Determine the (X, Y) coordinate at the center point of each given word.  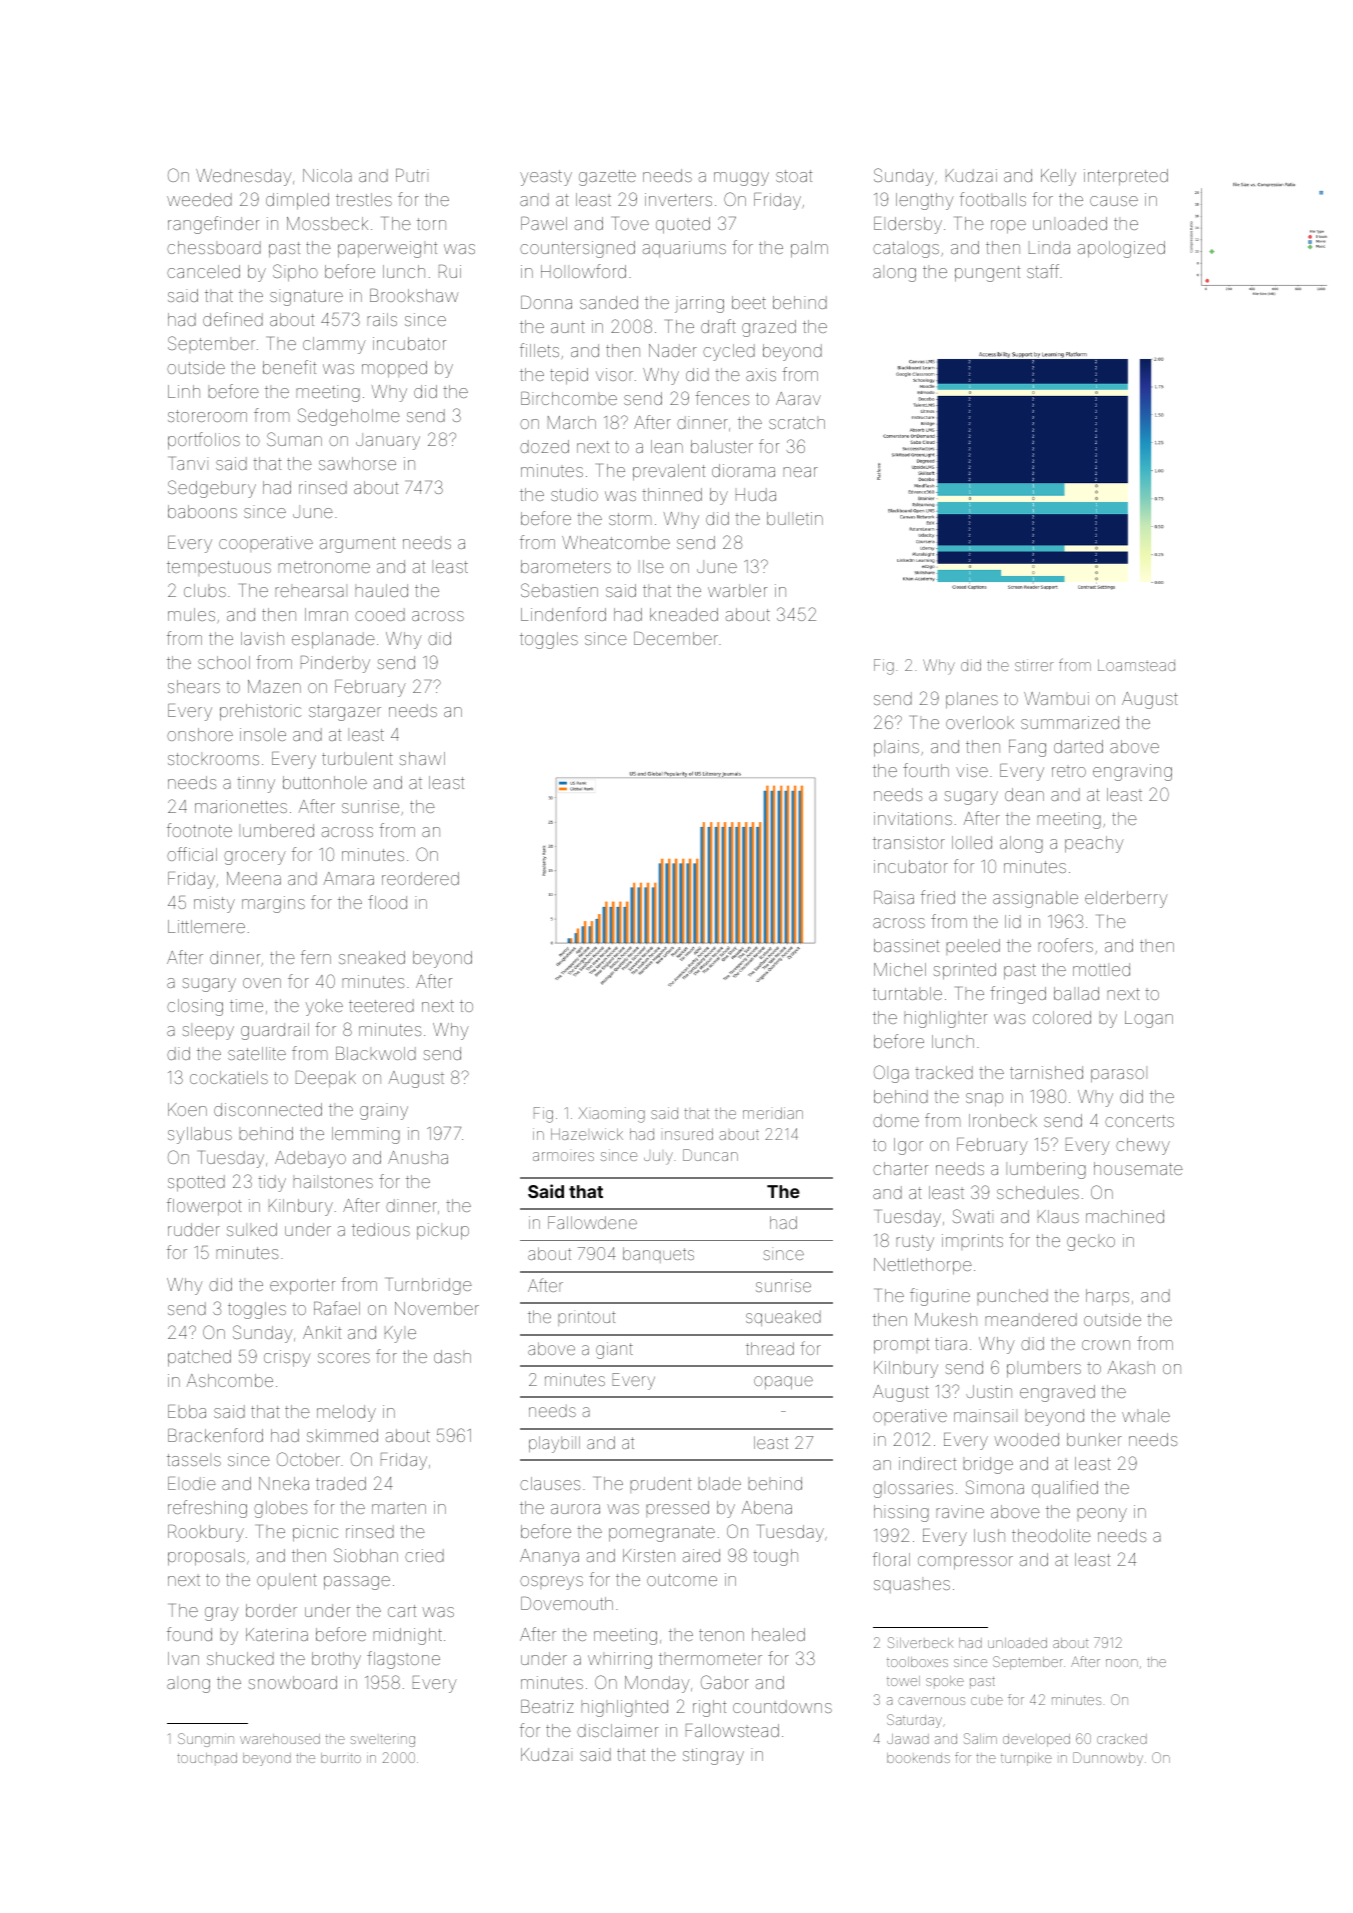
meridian (773, 1113)
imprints (972, 1242)
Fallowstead (732, 1730)
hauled (381, 590)
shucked (240, 1658)
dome (896, 1120)
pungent (987, 274)
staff (1043, 271)
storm (630, 519)
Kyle (400, 1334)
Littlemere (206, 926)
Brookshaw (414, 295)
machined (1125, 1216)
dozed (544, 446)
